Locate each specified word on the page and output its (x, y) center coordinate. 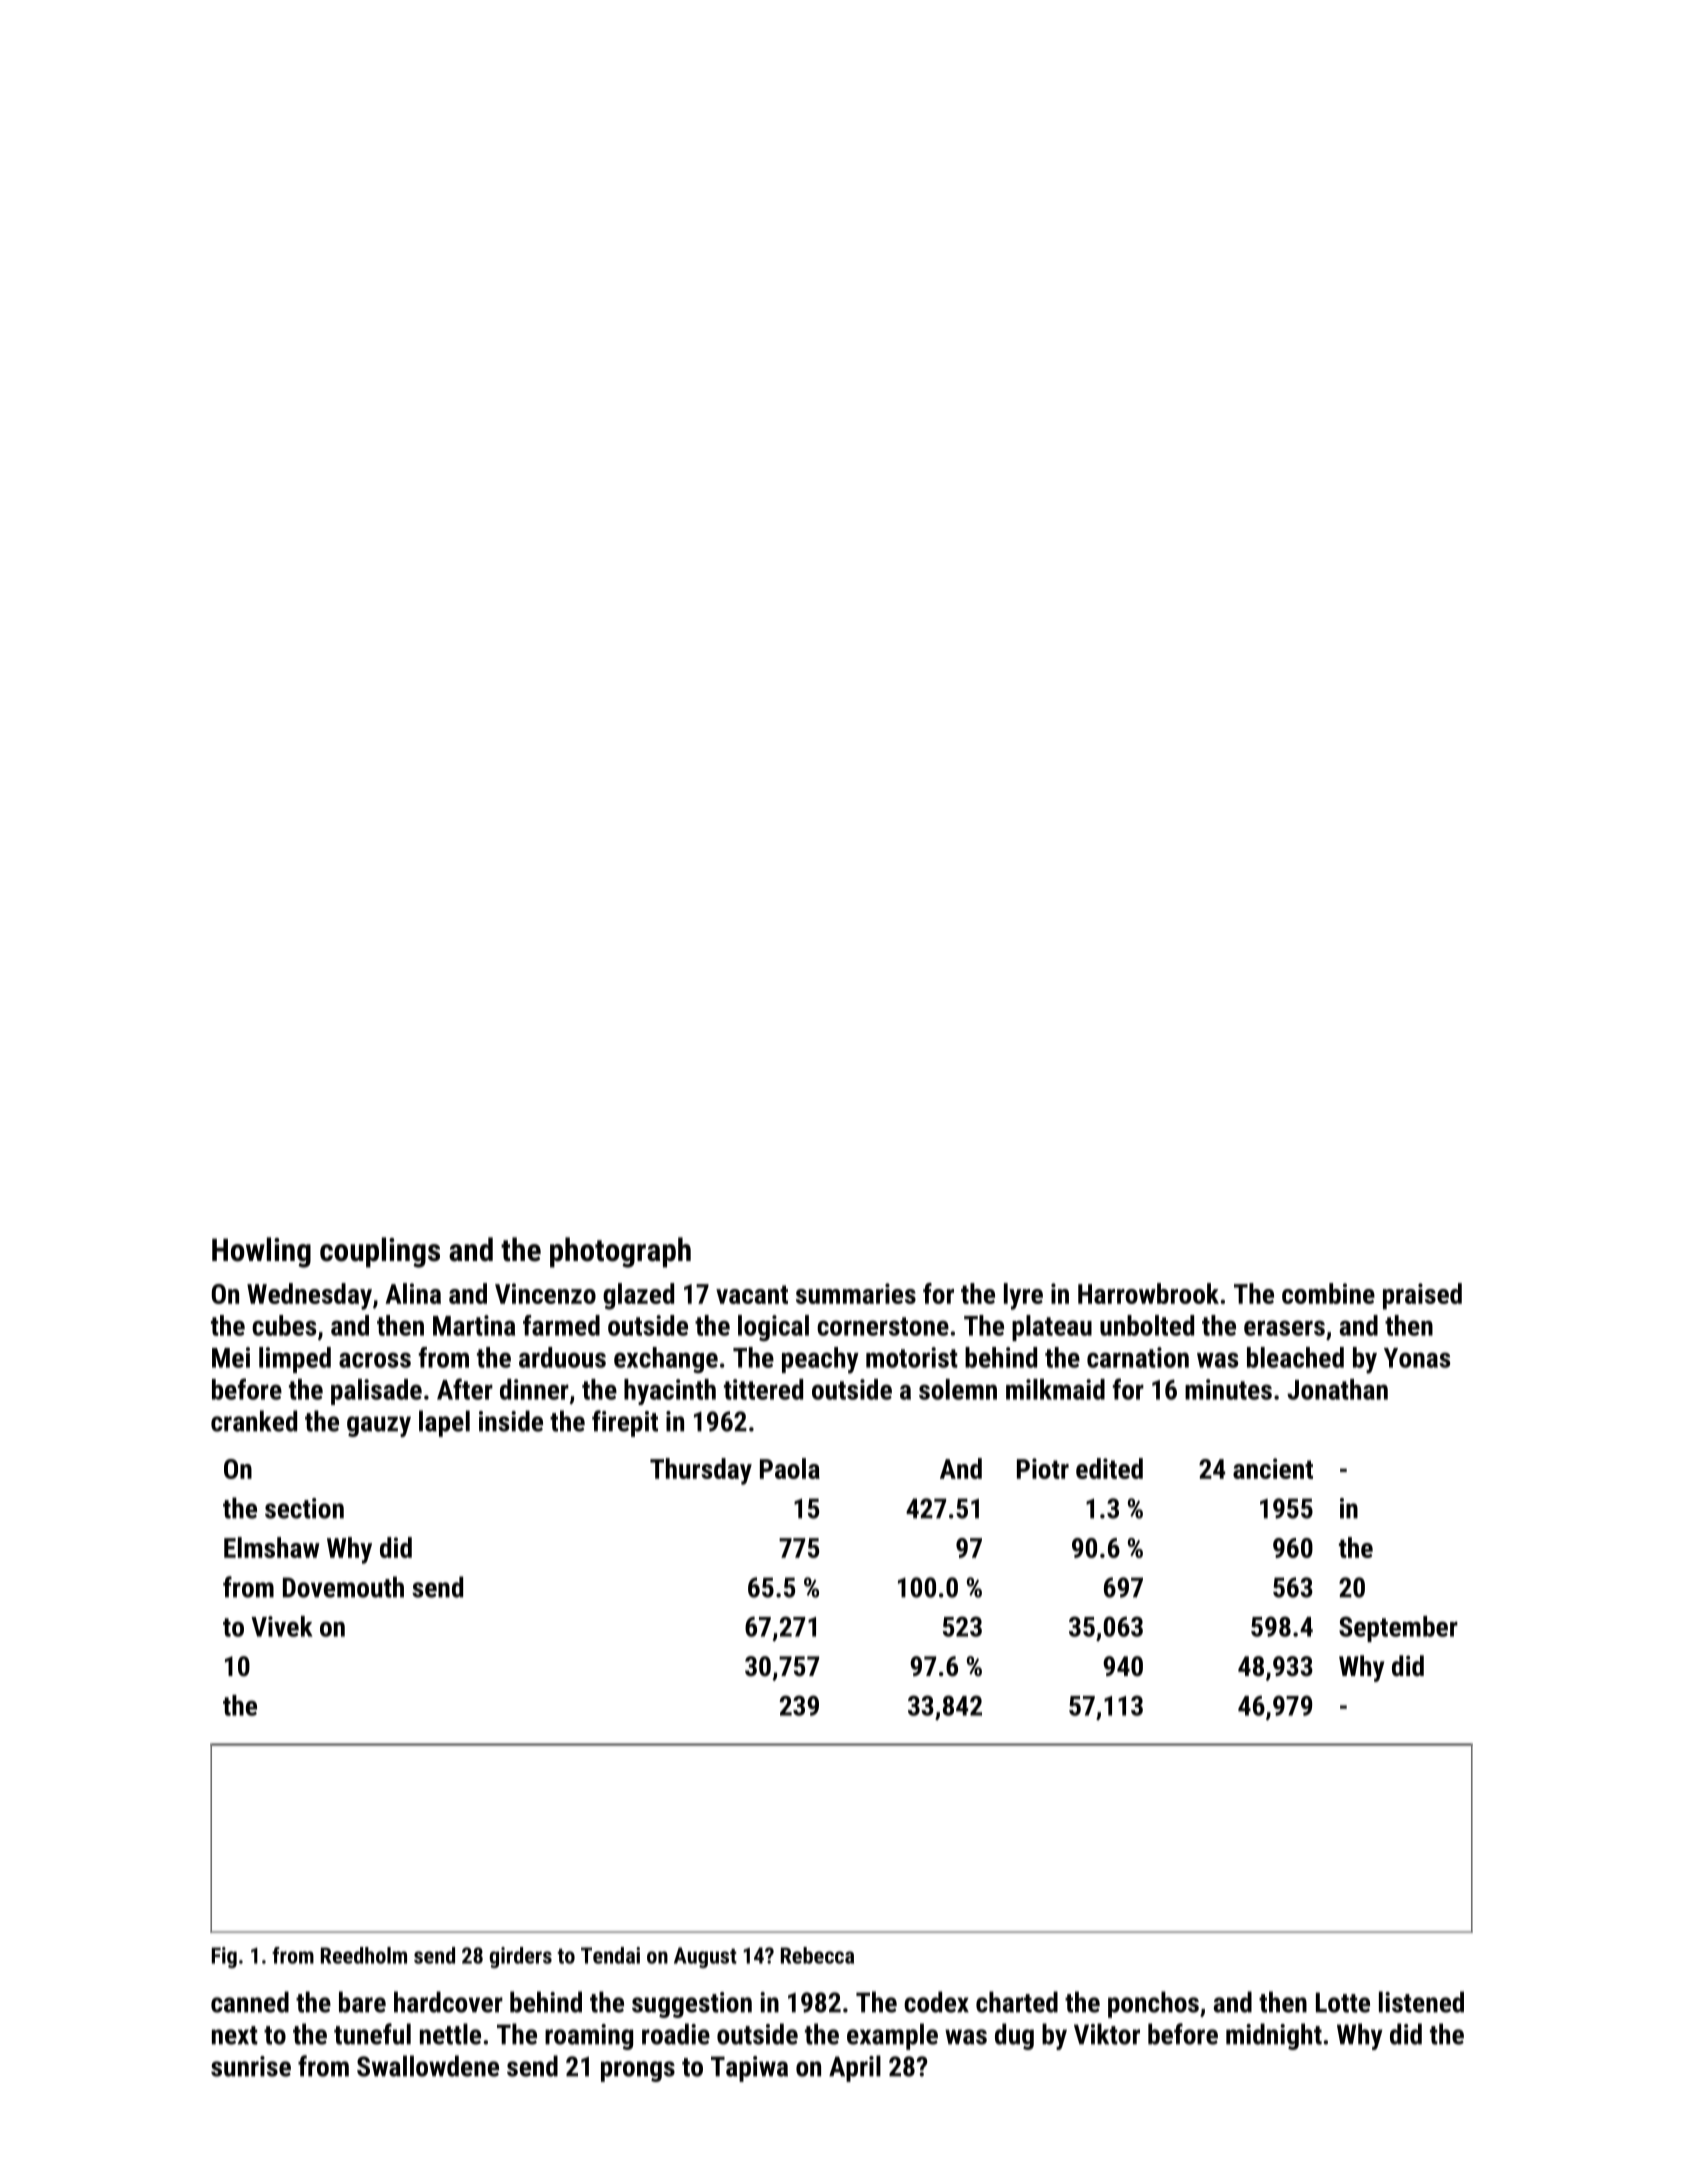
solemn (958, 1389)
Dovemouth (343, 1587)
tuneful (372, 2034)
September (1398, 1629)
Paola (790, 1468)
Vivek (282, 1626)
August (705, 1957)
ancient (1273, 1468)
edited (1109, 1468)
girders (520, 1957)
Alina (413, 1293)
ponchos (1153, 2004)
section (304, 1508)
